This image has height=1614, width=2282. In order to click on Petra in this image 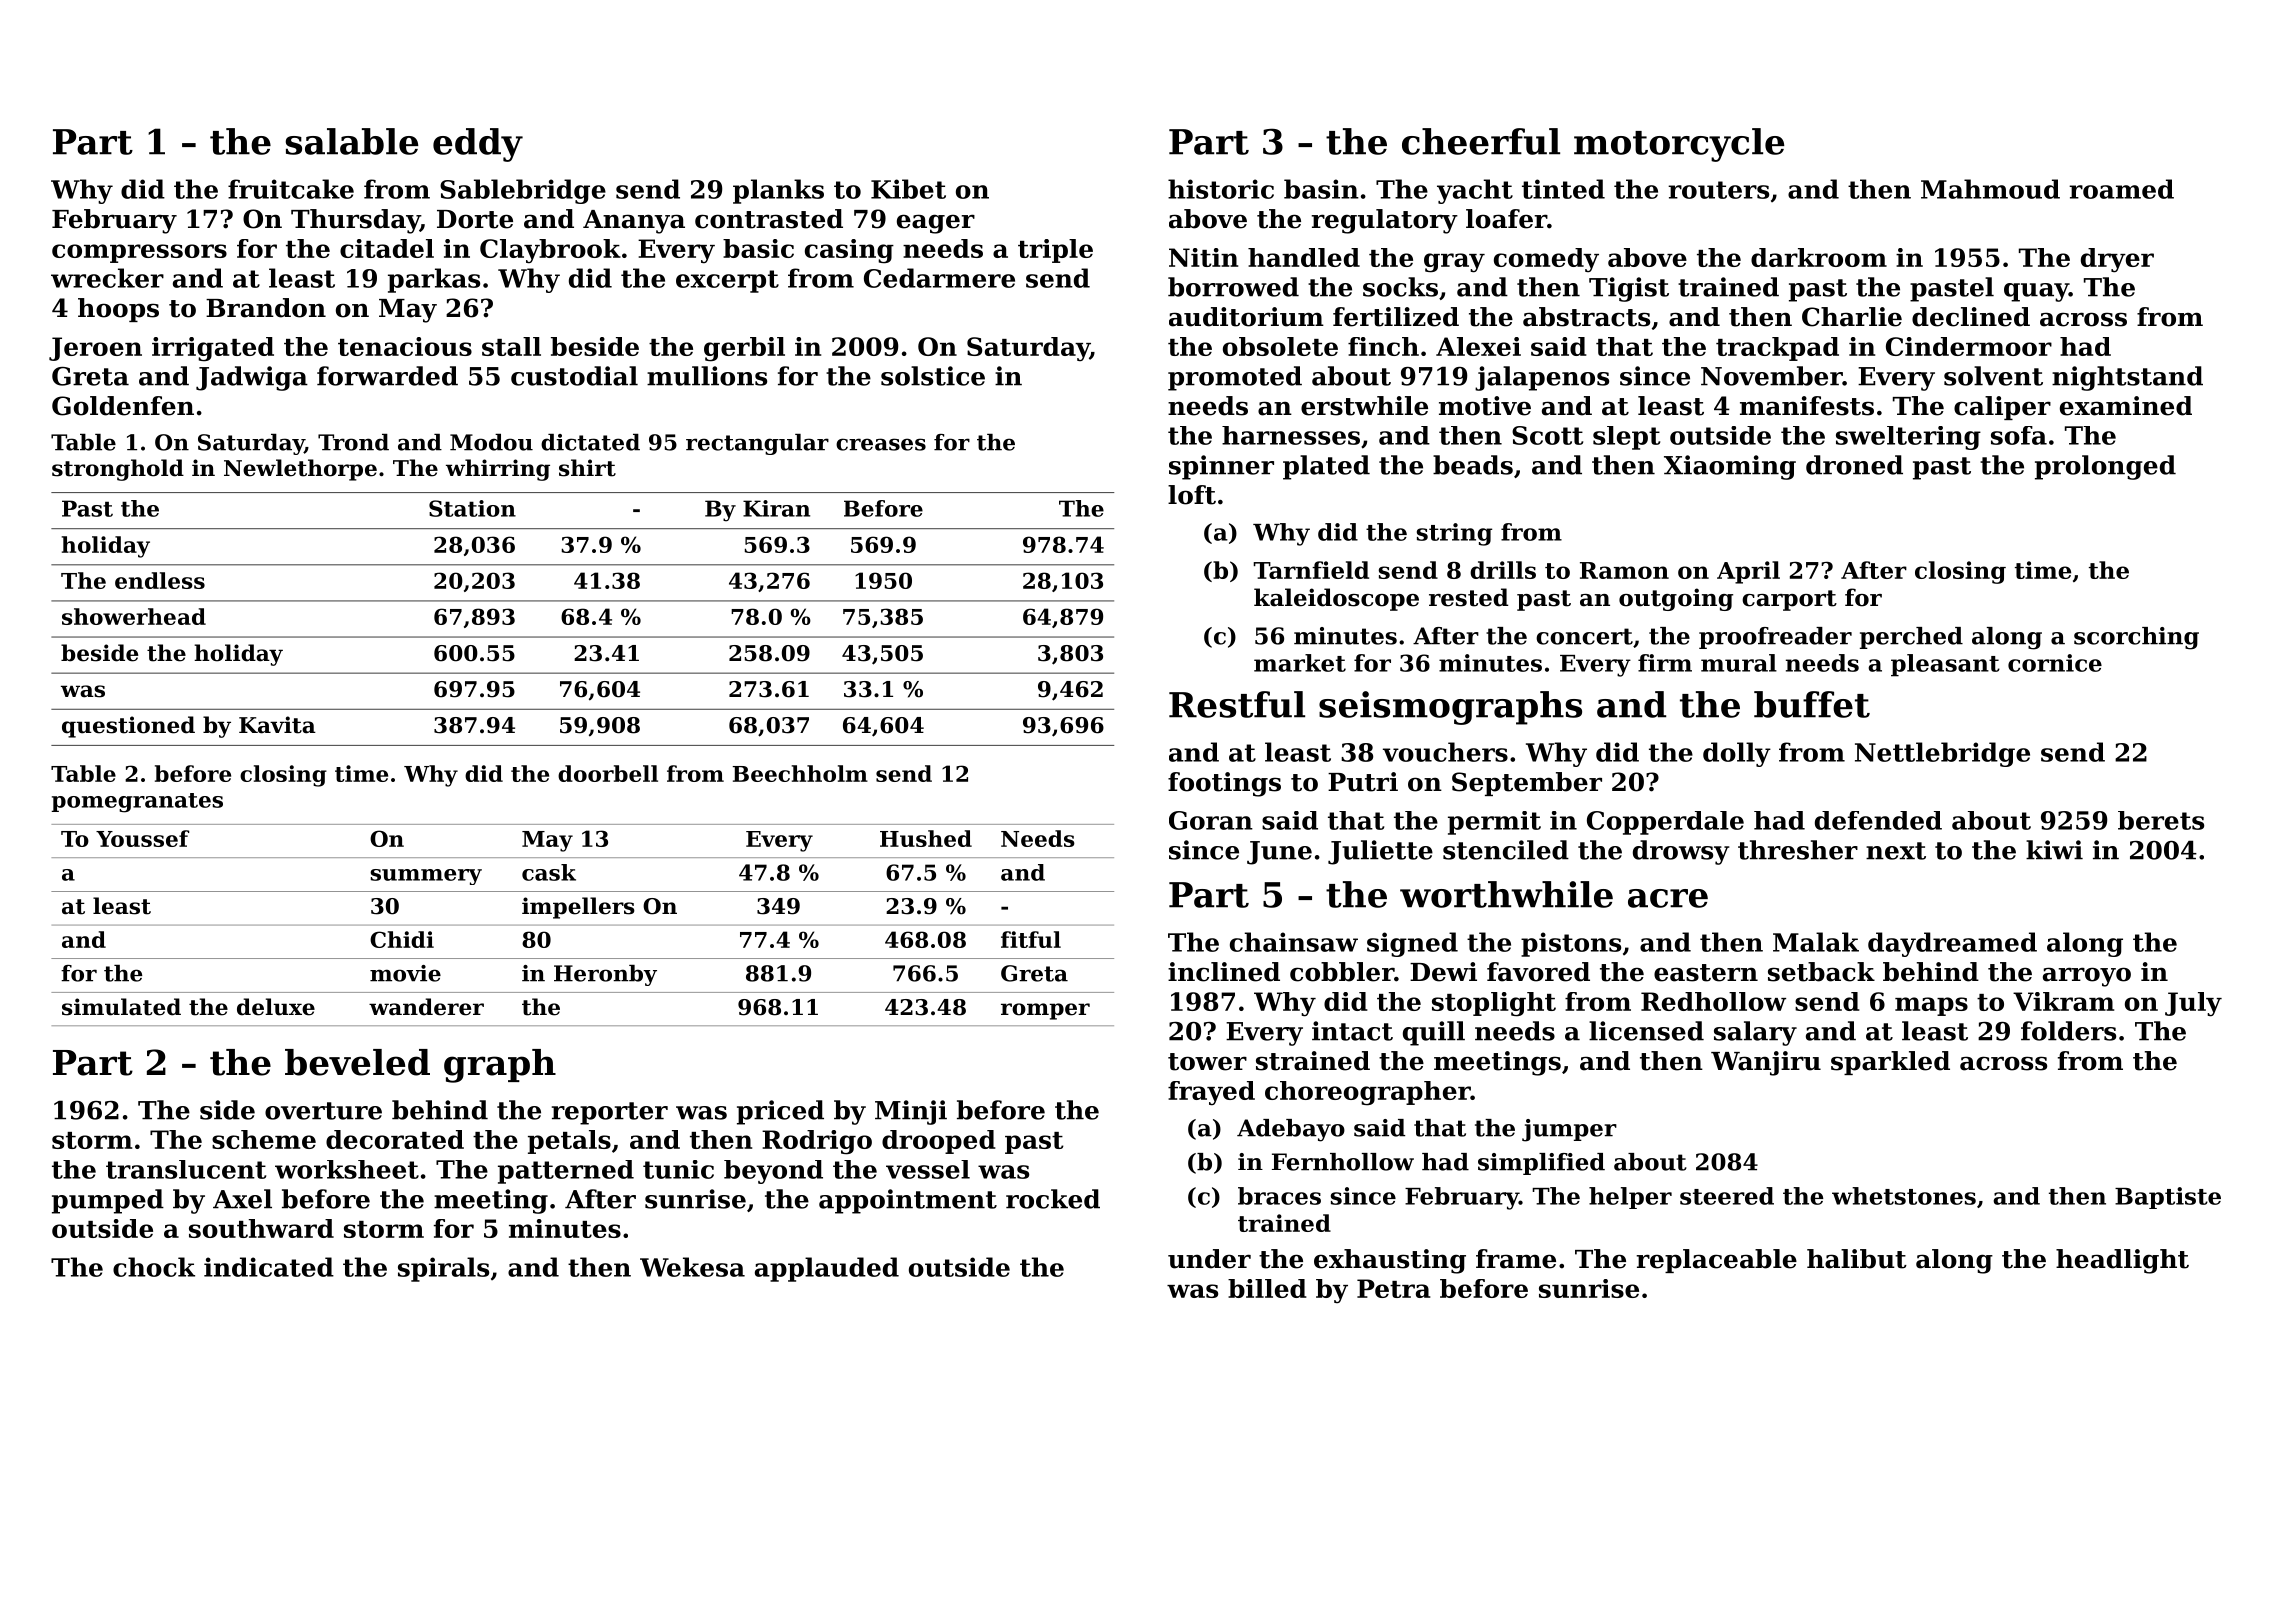, I will do `click(1393, 1288)`.
